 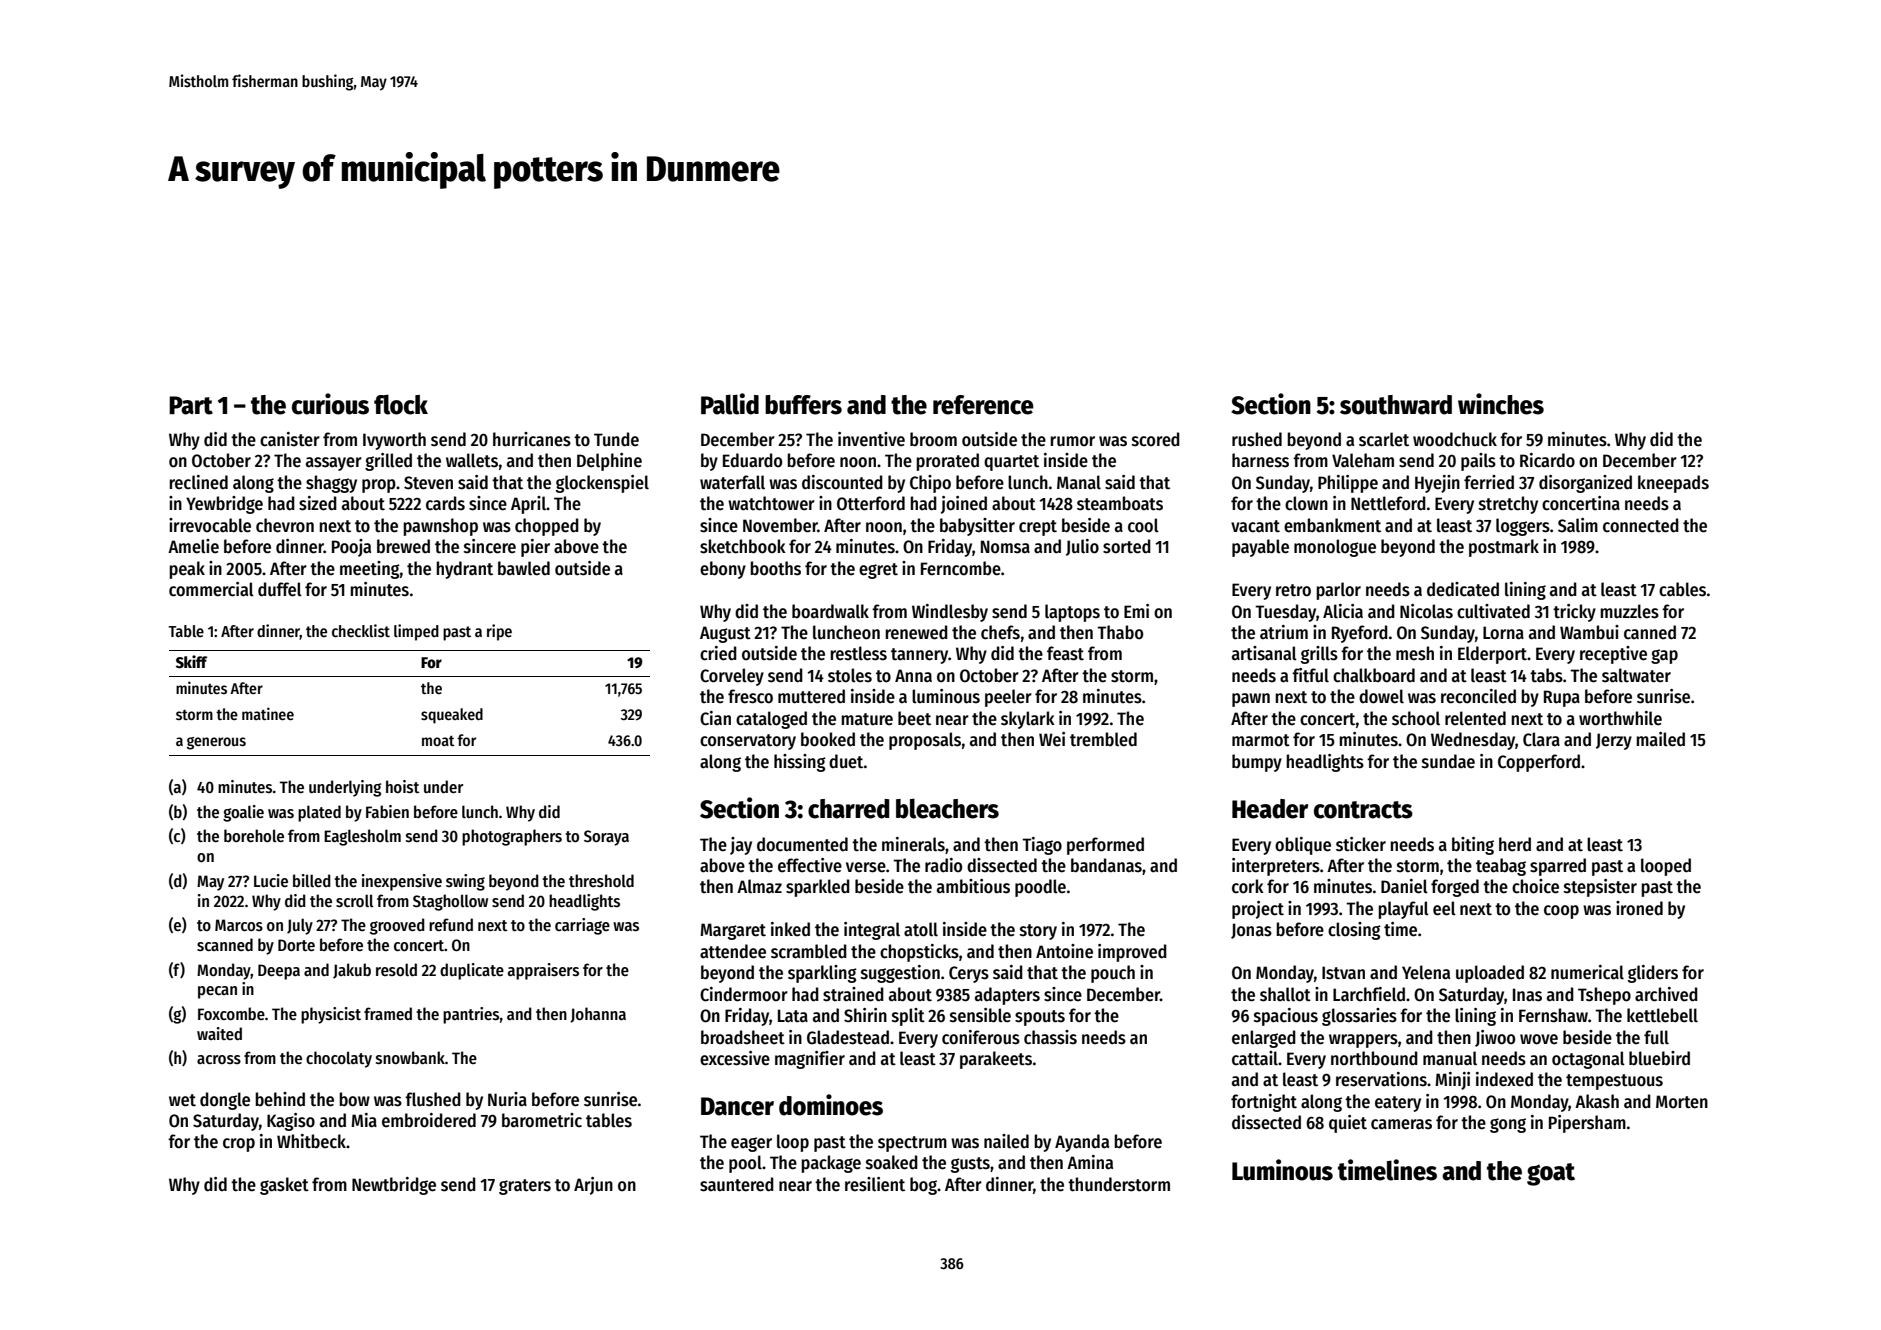 I want to click on worthwhile, so click(x=1620, y=718).
